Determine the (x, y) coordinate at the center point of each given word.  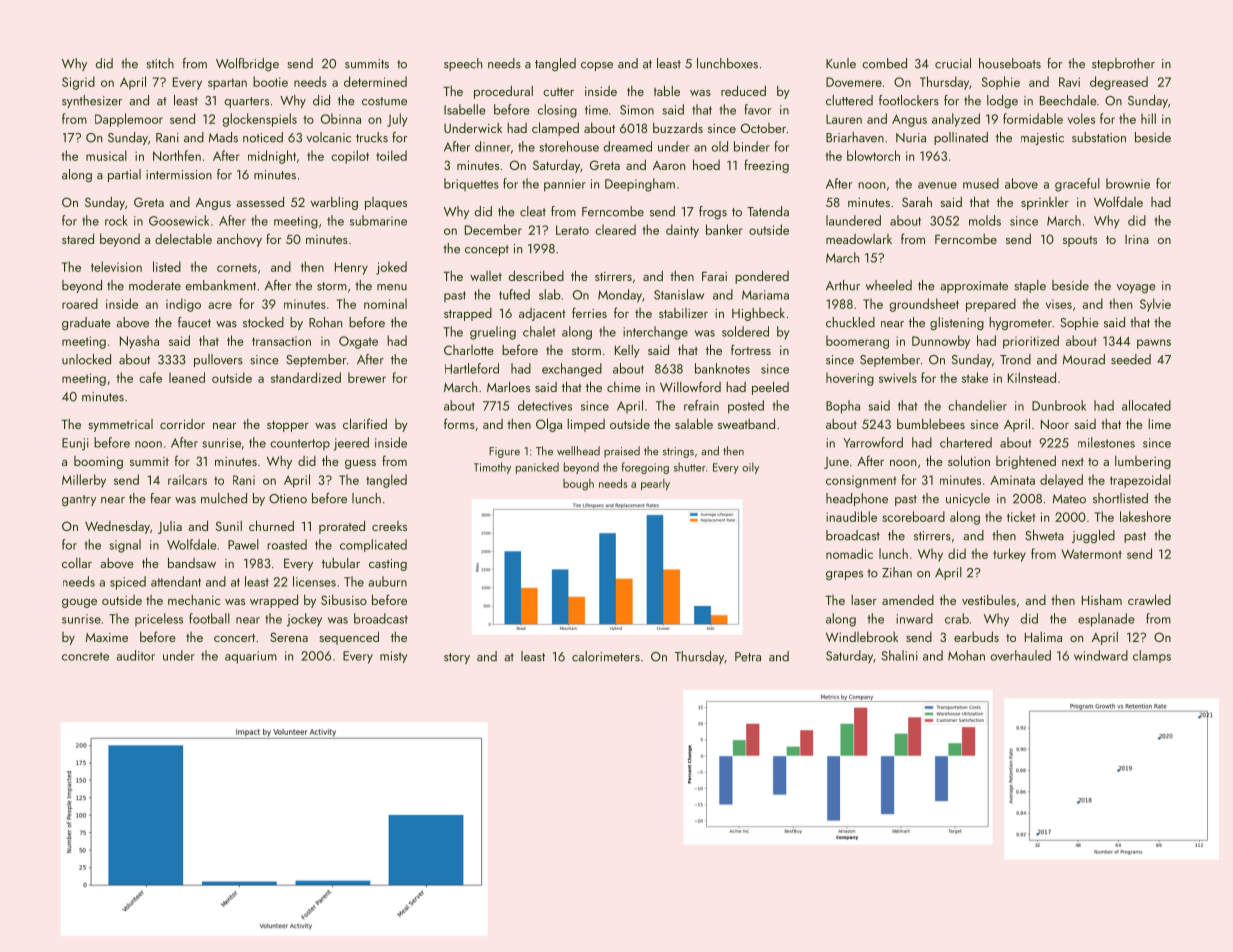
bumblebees (931, 423)
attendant (176, 581)
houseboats (1010, 63)
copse (597, 66)
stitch (160, 63)
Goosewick (179, 220)
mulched (224, 498)
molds (985, 220)
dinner (493, 146)
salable (694, 423)
